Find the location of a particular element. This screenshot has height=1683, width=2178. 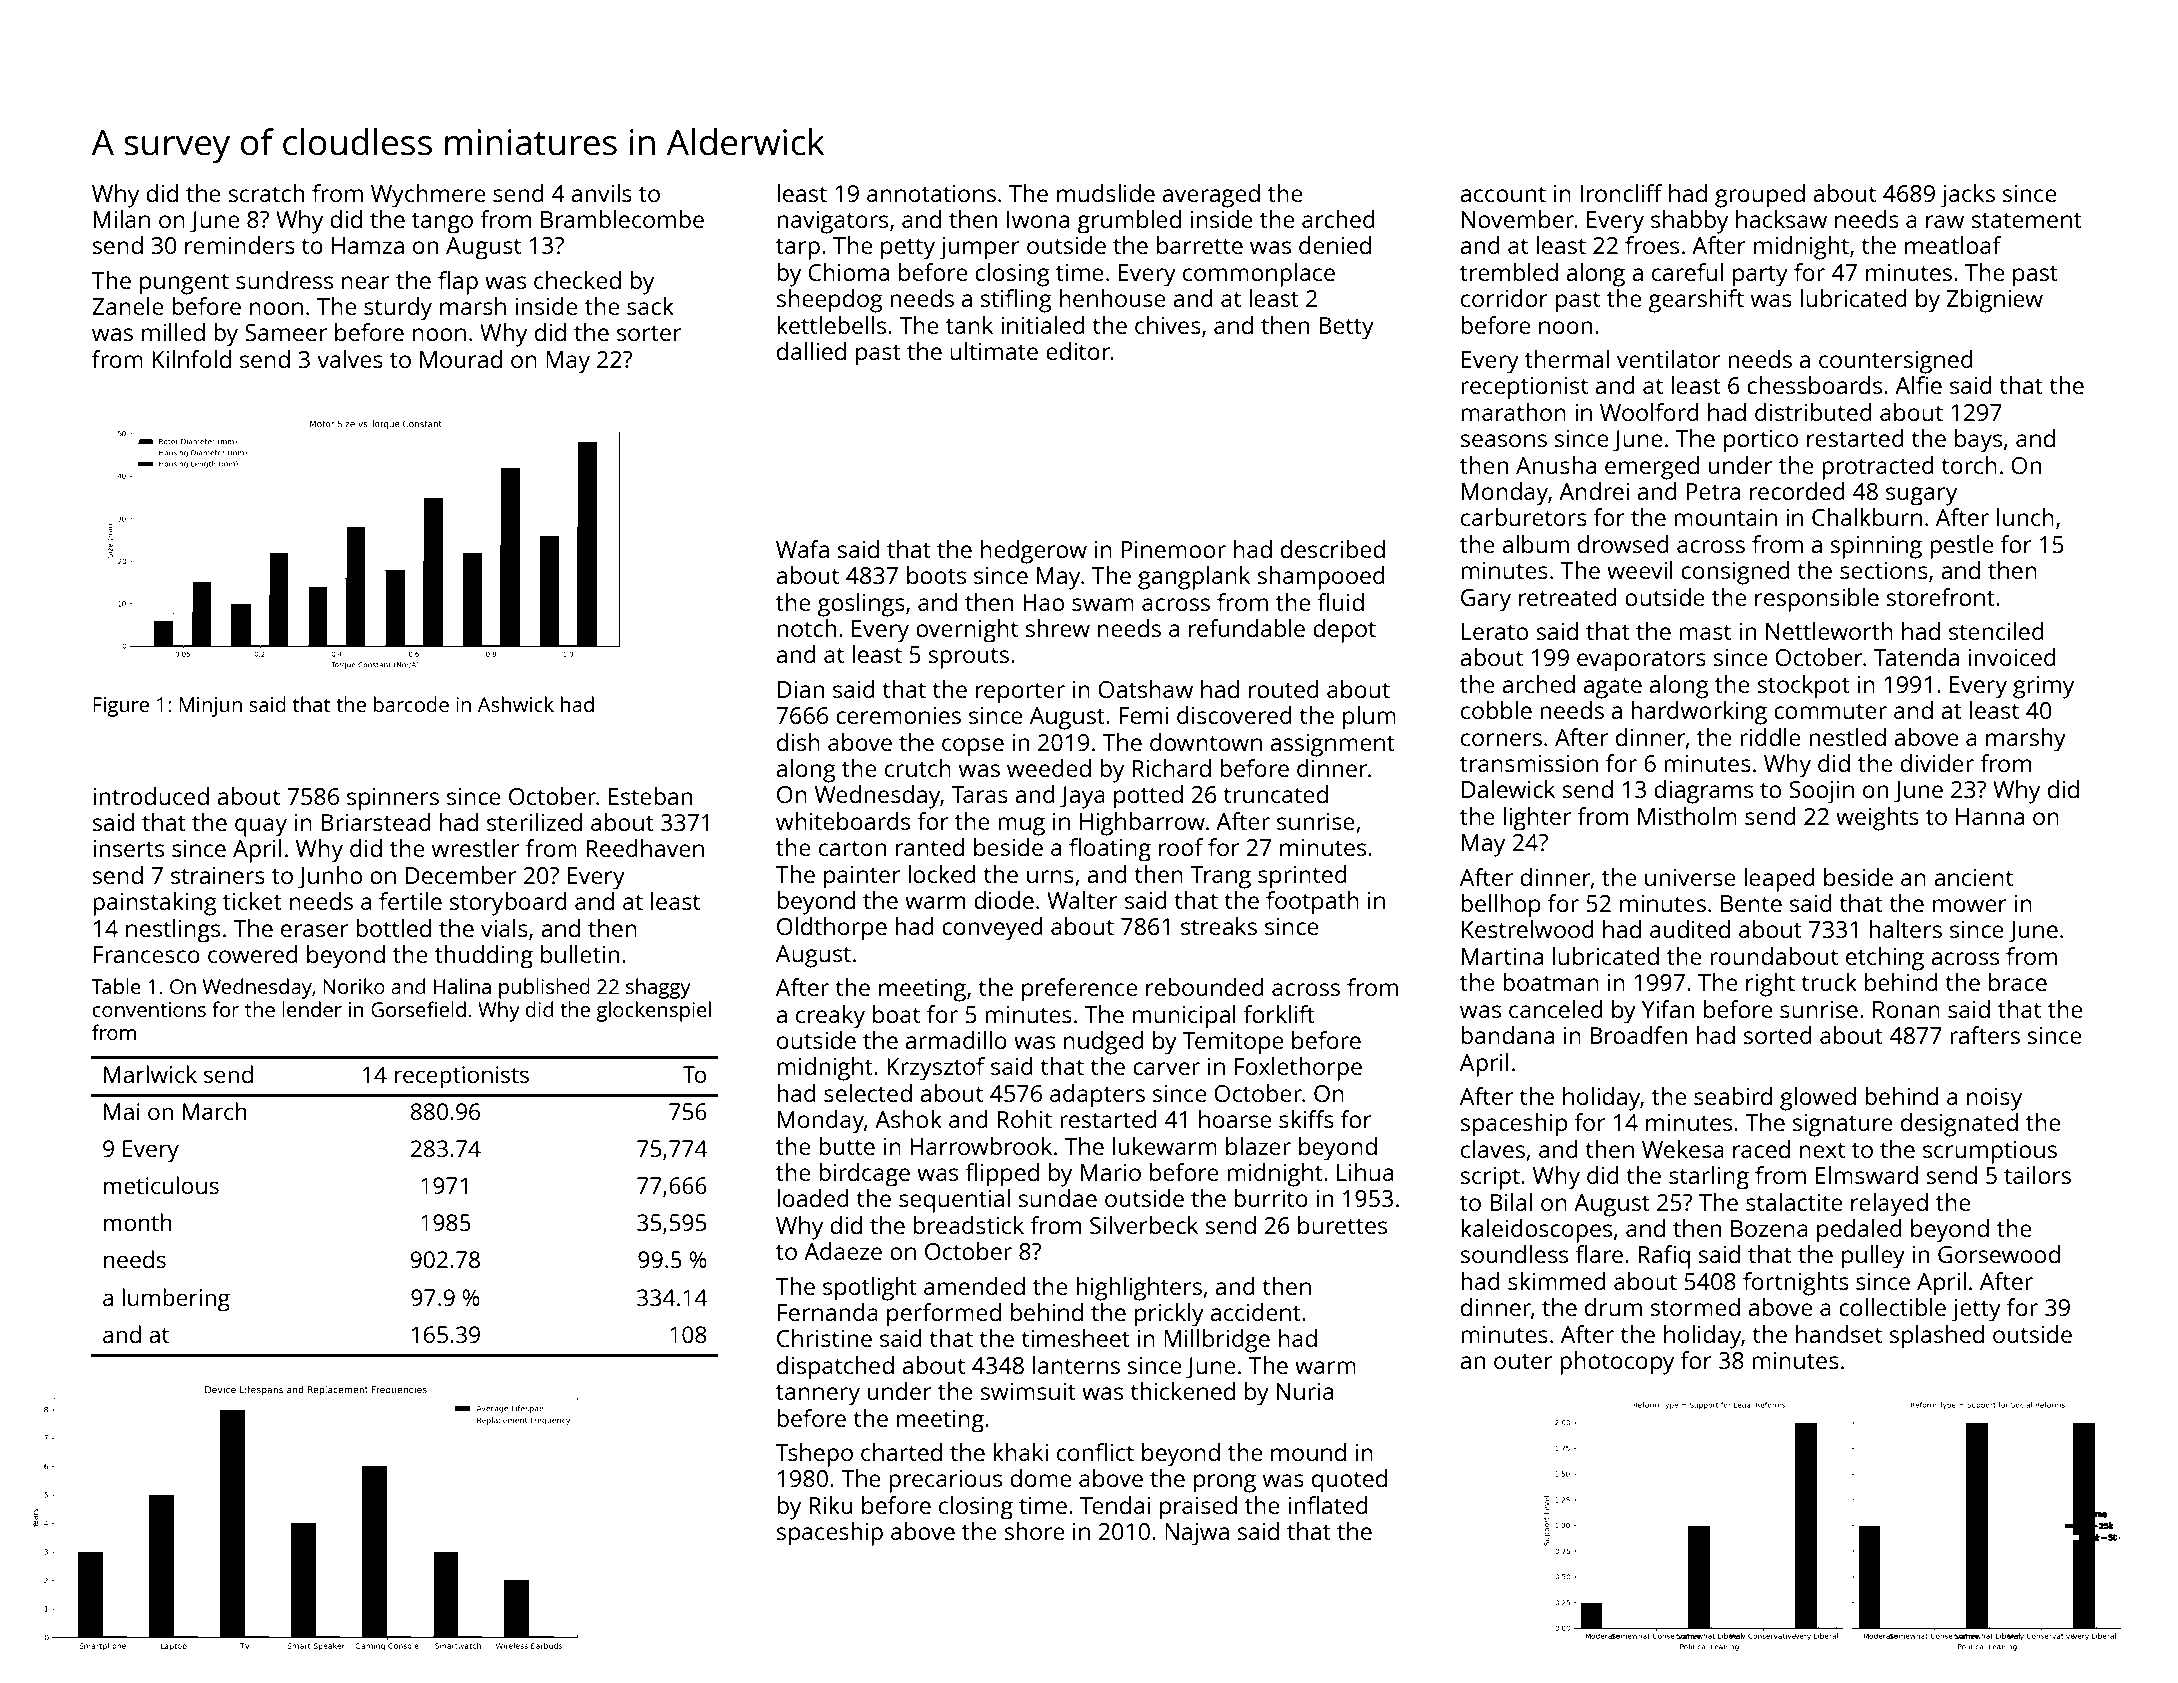

invoiced is located at coordinates (2012, 657).
